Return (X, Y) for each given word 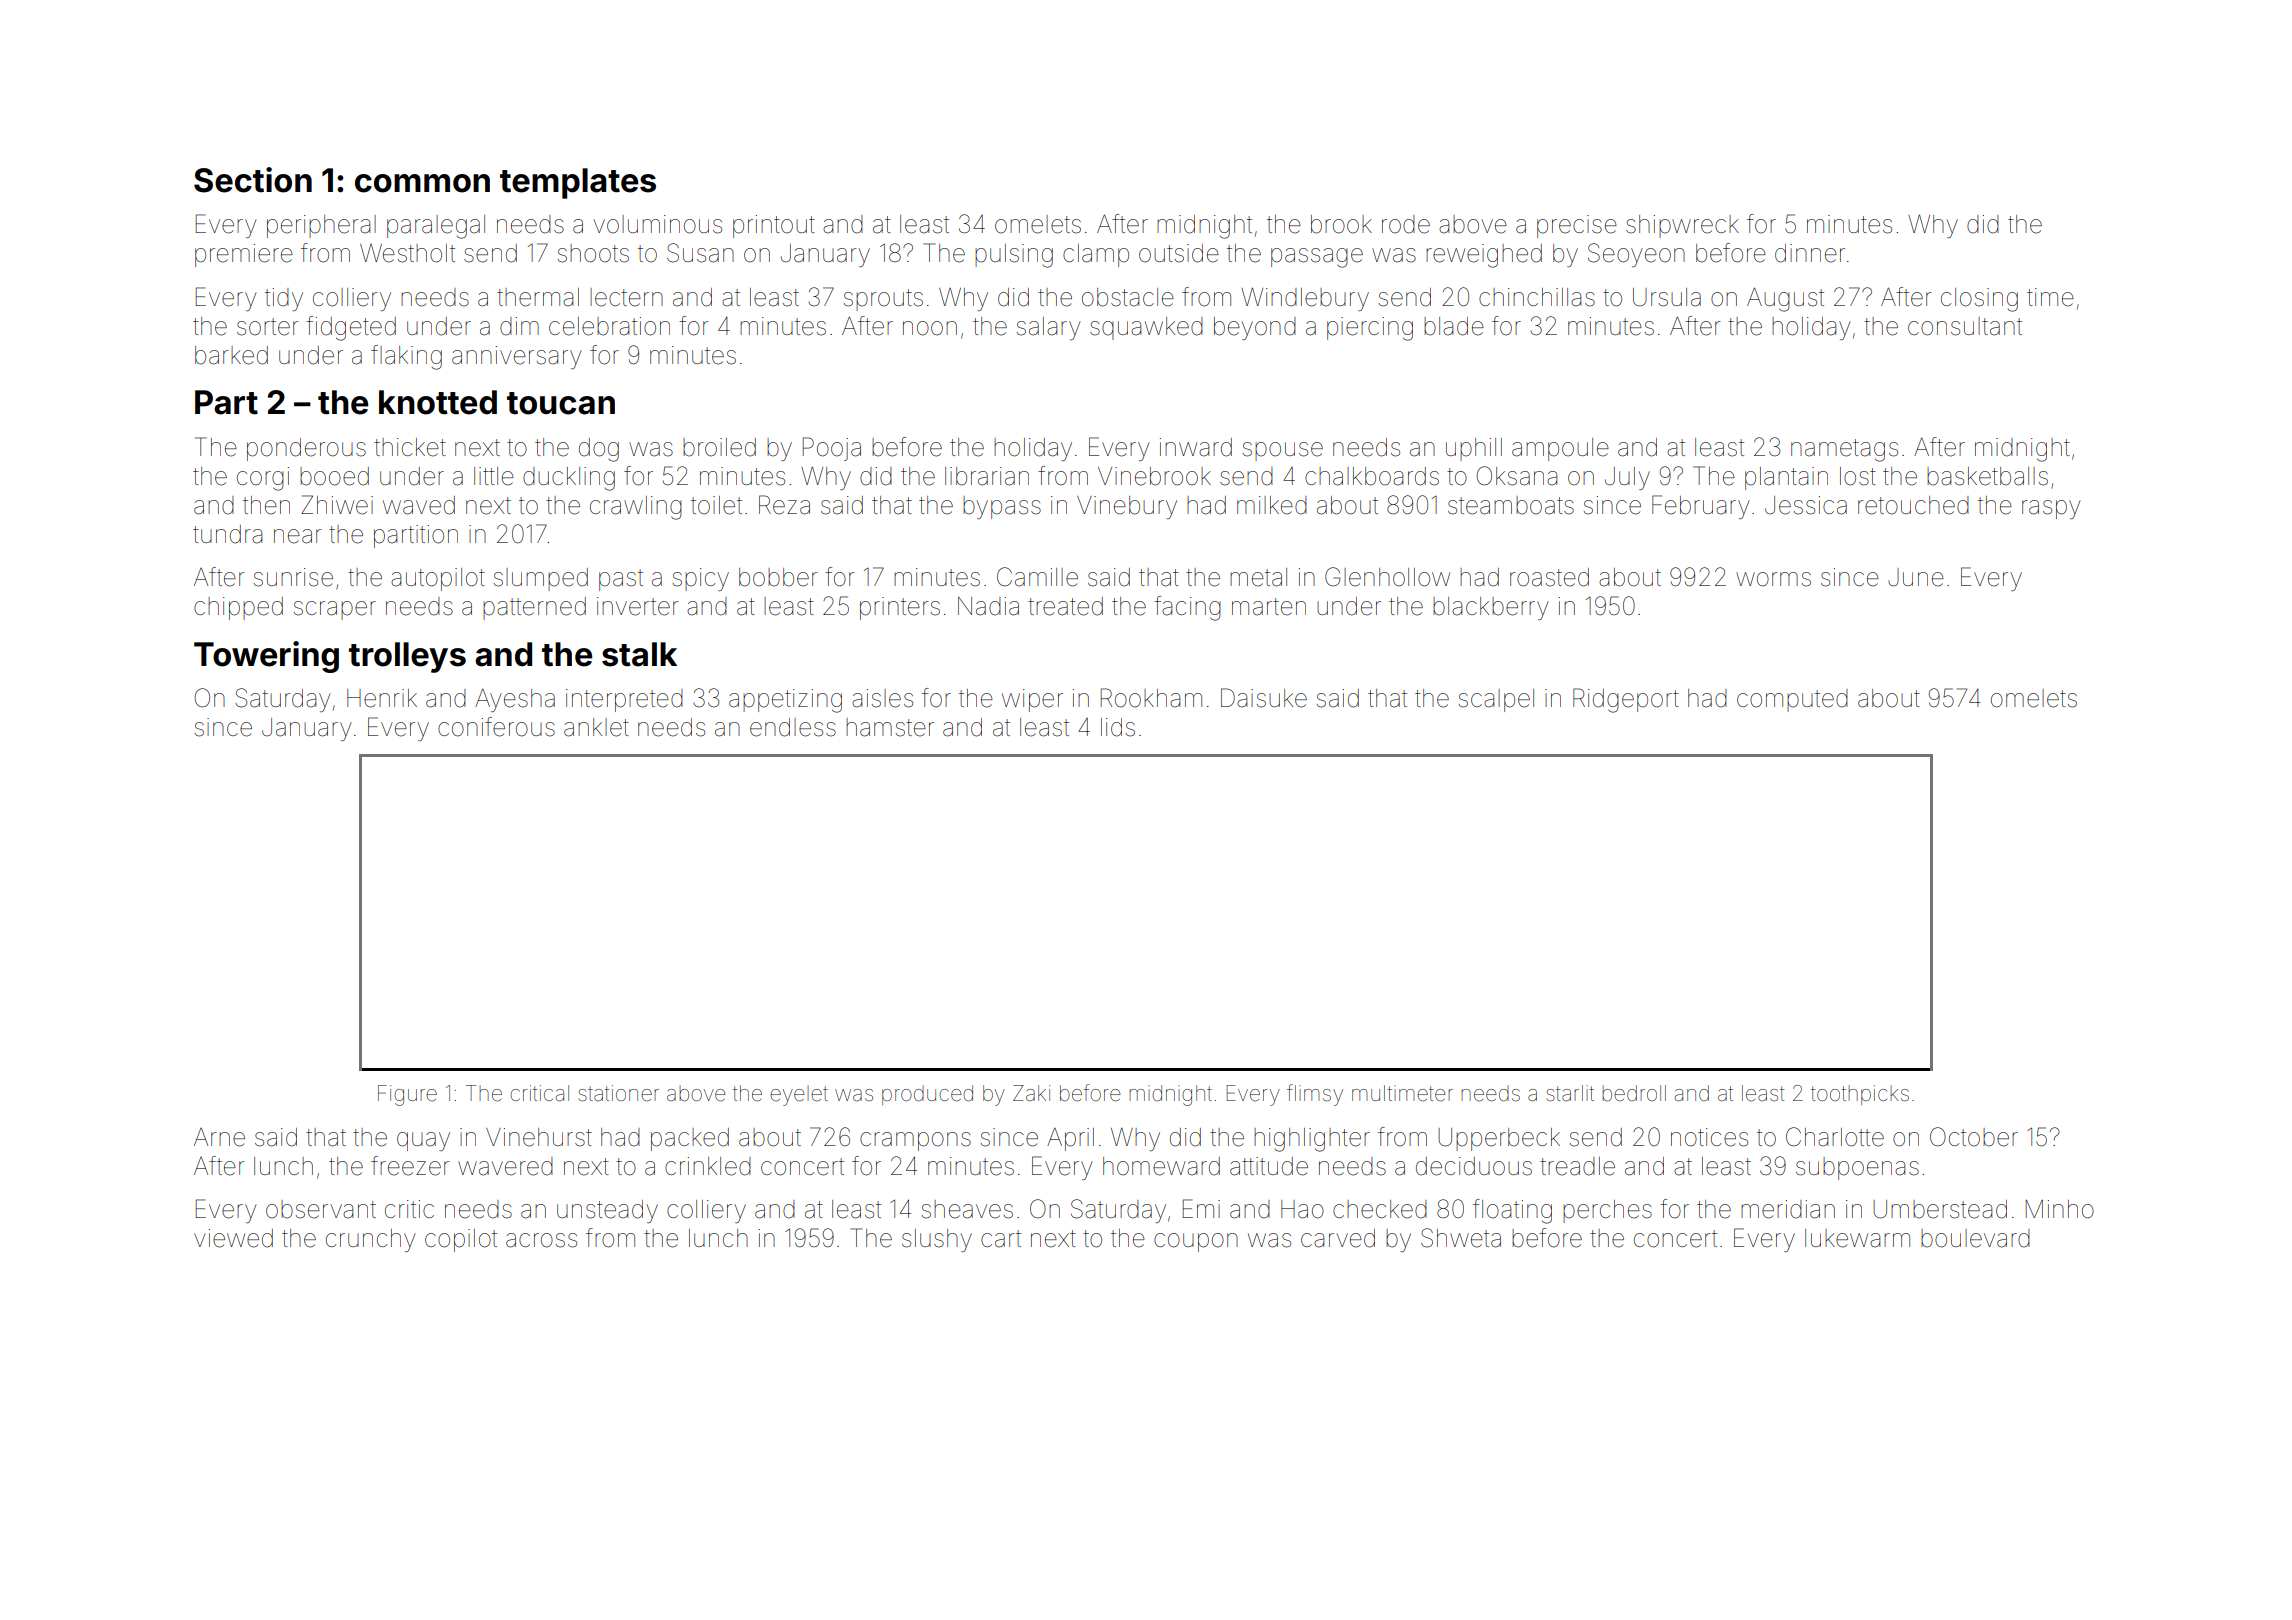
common (422, 183)
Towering (266, 657)
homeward (1161, 1166)
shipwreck (1682, 226)
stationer (618, 1093)
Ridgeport (1626, 700)
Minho (2060, 1209)
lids (1118, 727)
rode (1406, 224)
